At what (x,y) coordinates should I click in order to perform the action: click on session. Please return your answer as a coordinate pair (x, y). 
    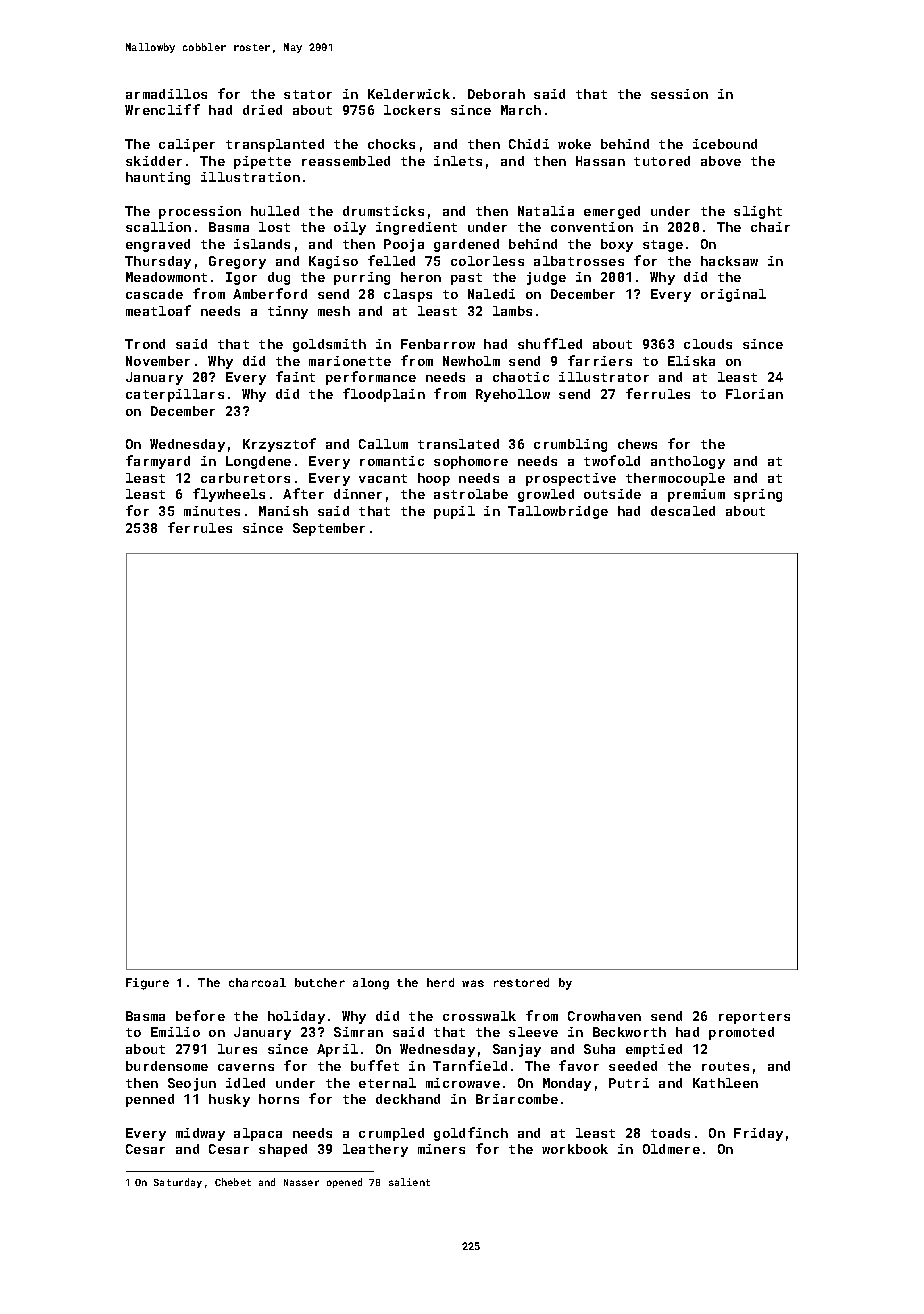
    Looking at the image, I should click on (679, 94).
